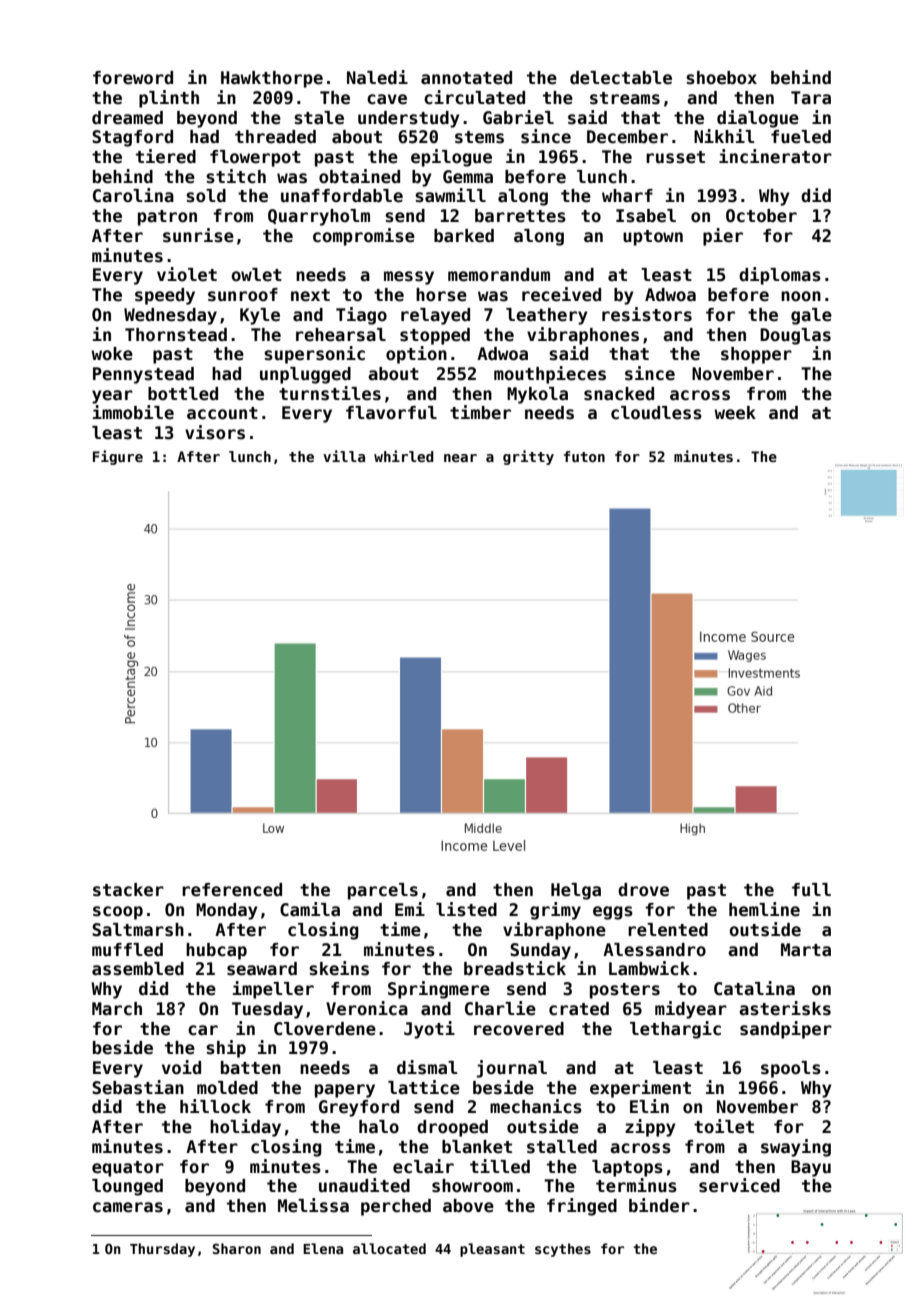  What do you see at coordinates (576, 891) in the screenshot?
I see `Helga` at bounding box center [576, 891].
